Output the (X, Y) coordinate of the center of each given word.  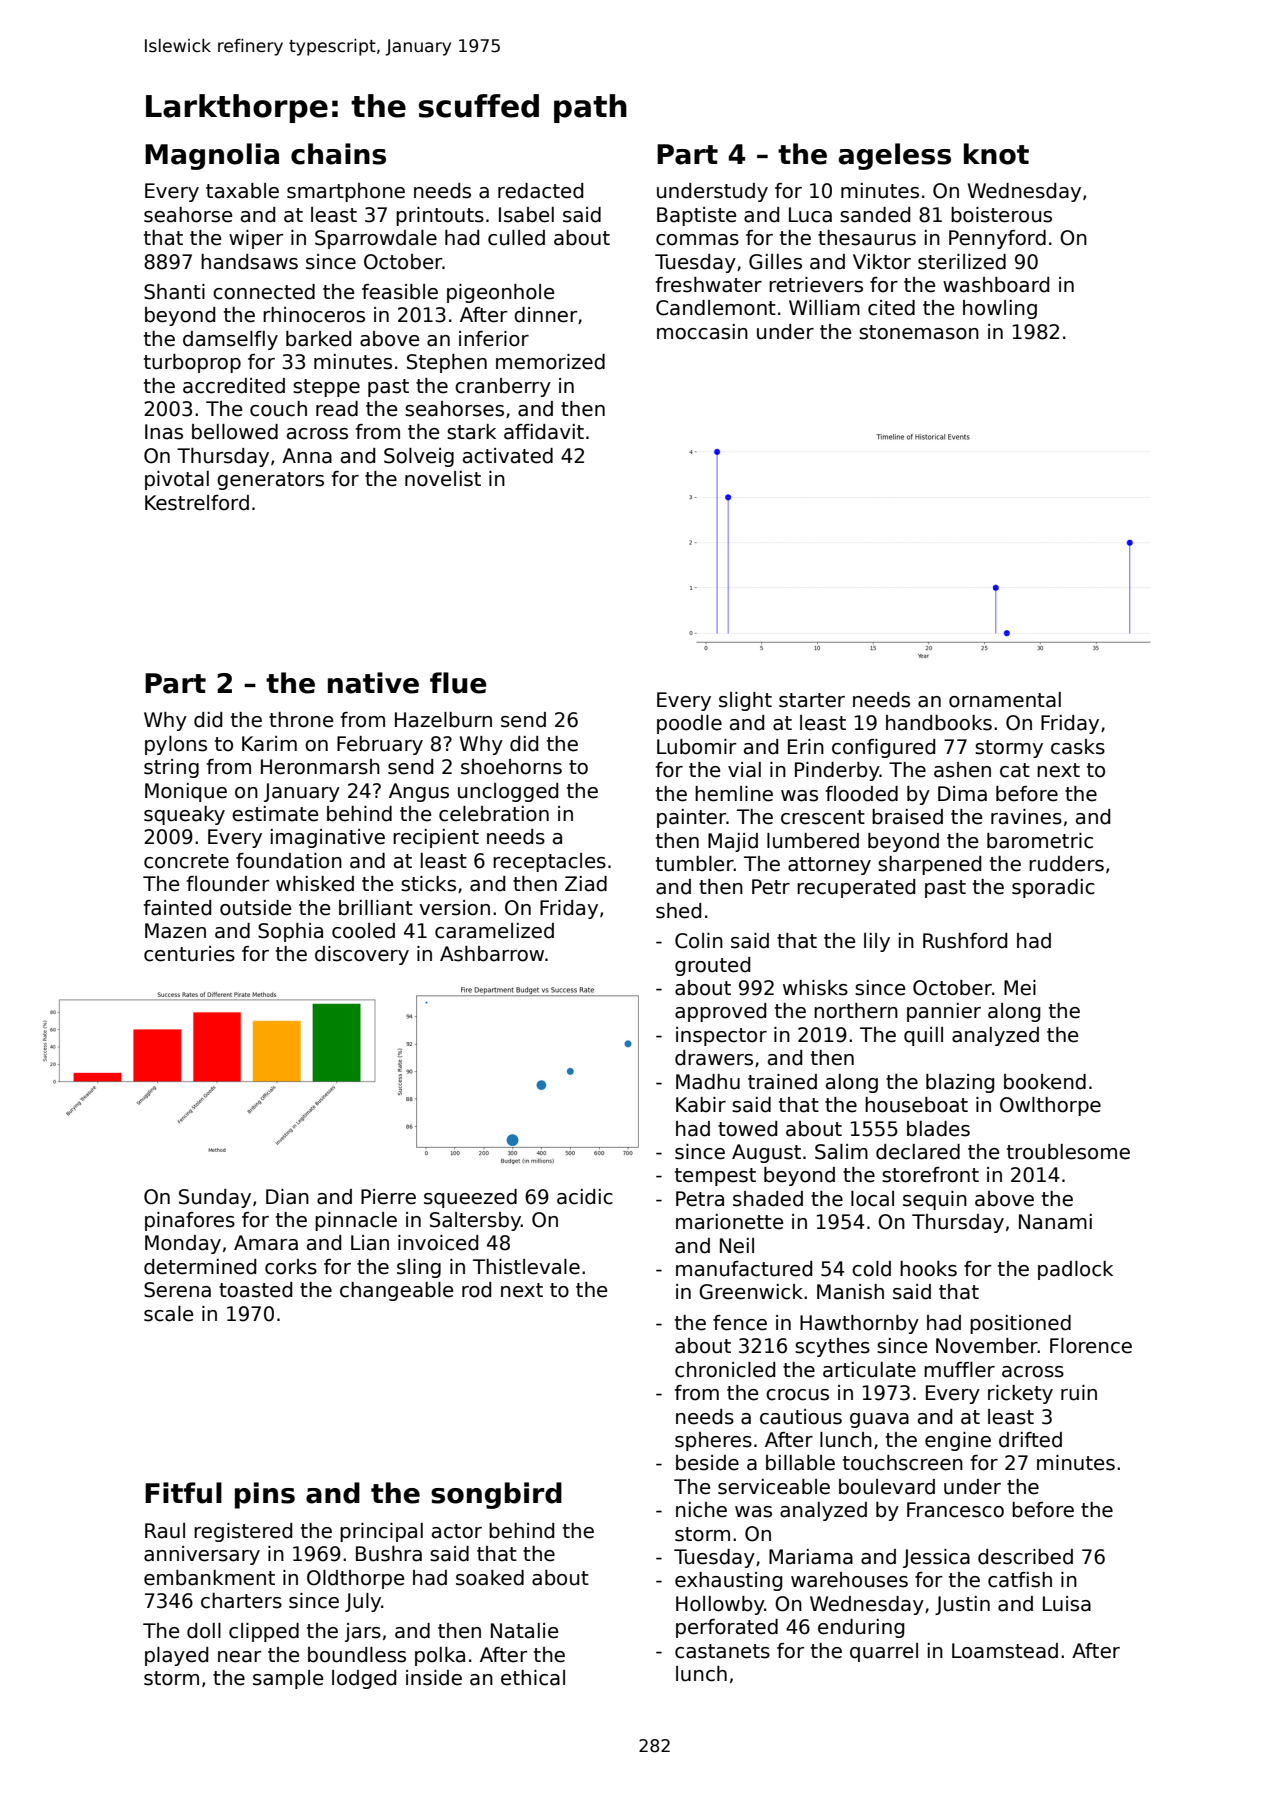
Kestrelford (197, 503)
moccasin (702, 332)
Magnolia (212, 156)
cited (891, 308)
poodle (689, 724)
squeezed (470, 1198)
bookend (1045, 1082)
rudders (1066, 864)
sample (288, 1679)
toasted (255, 1290)
